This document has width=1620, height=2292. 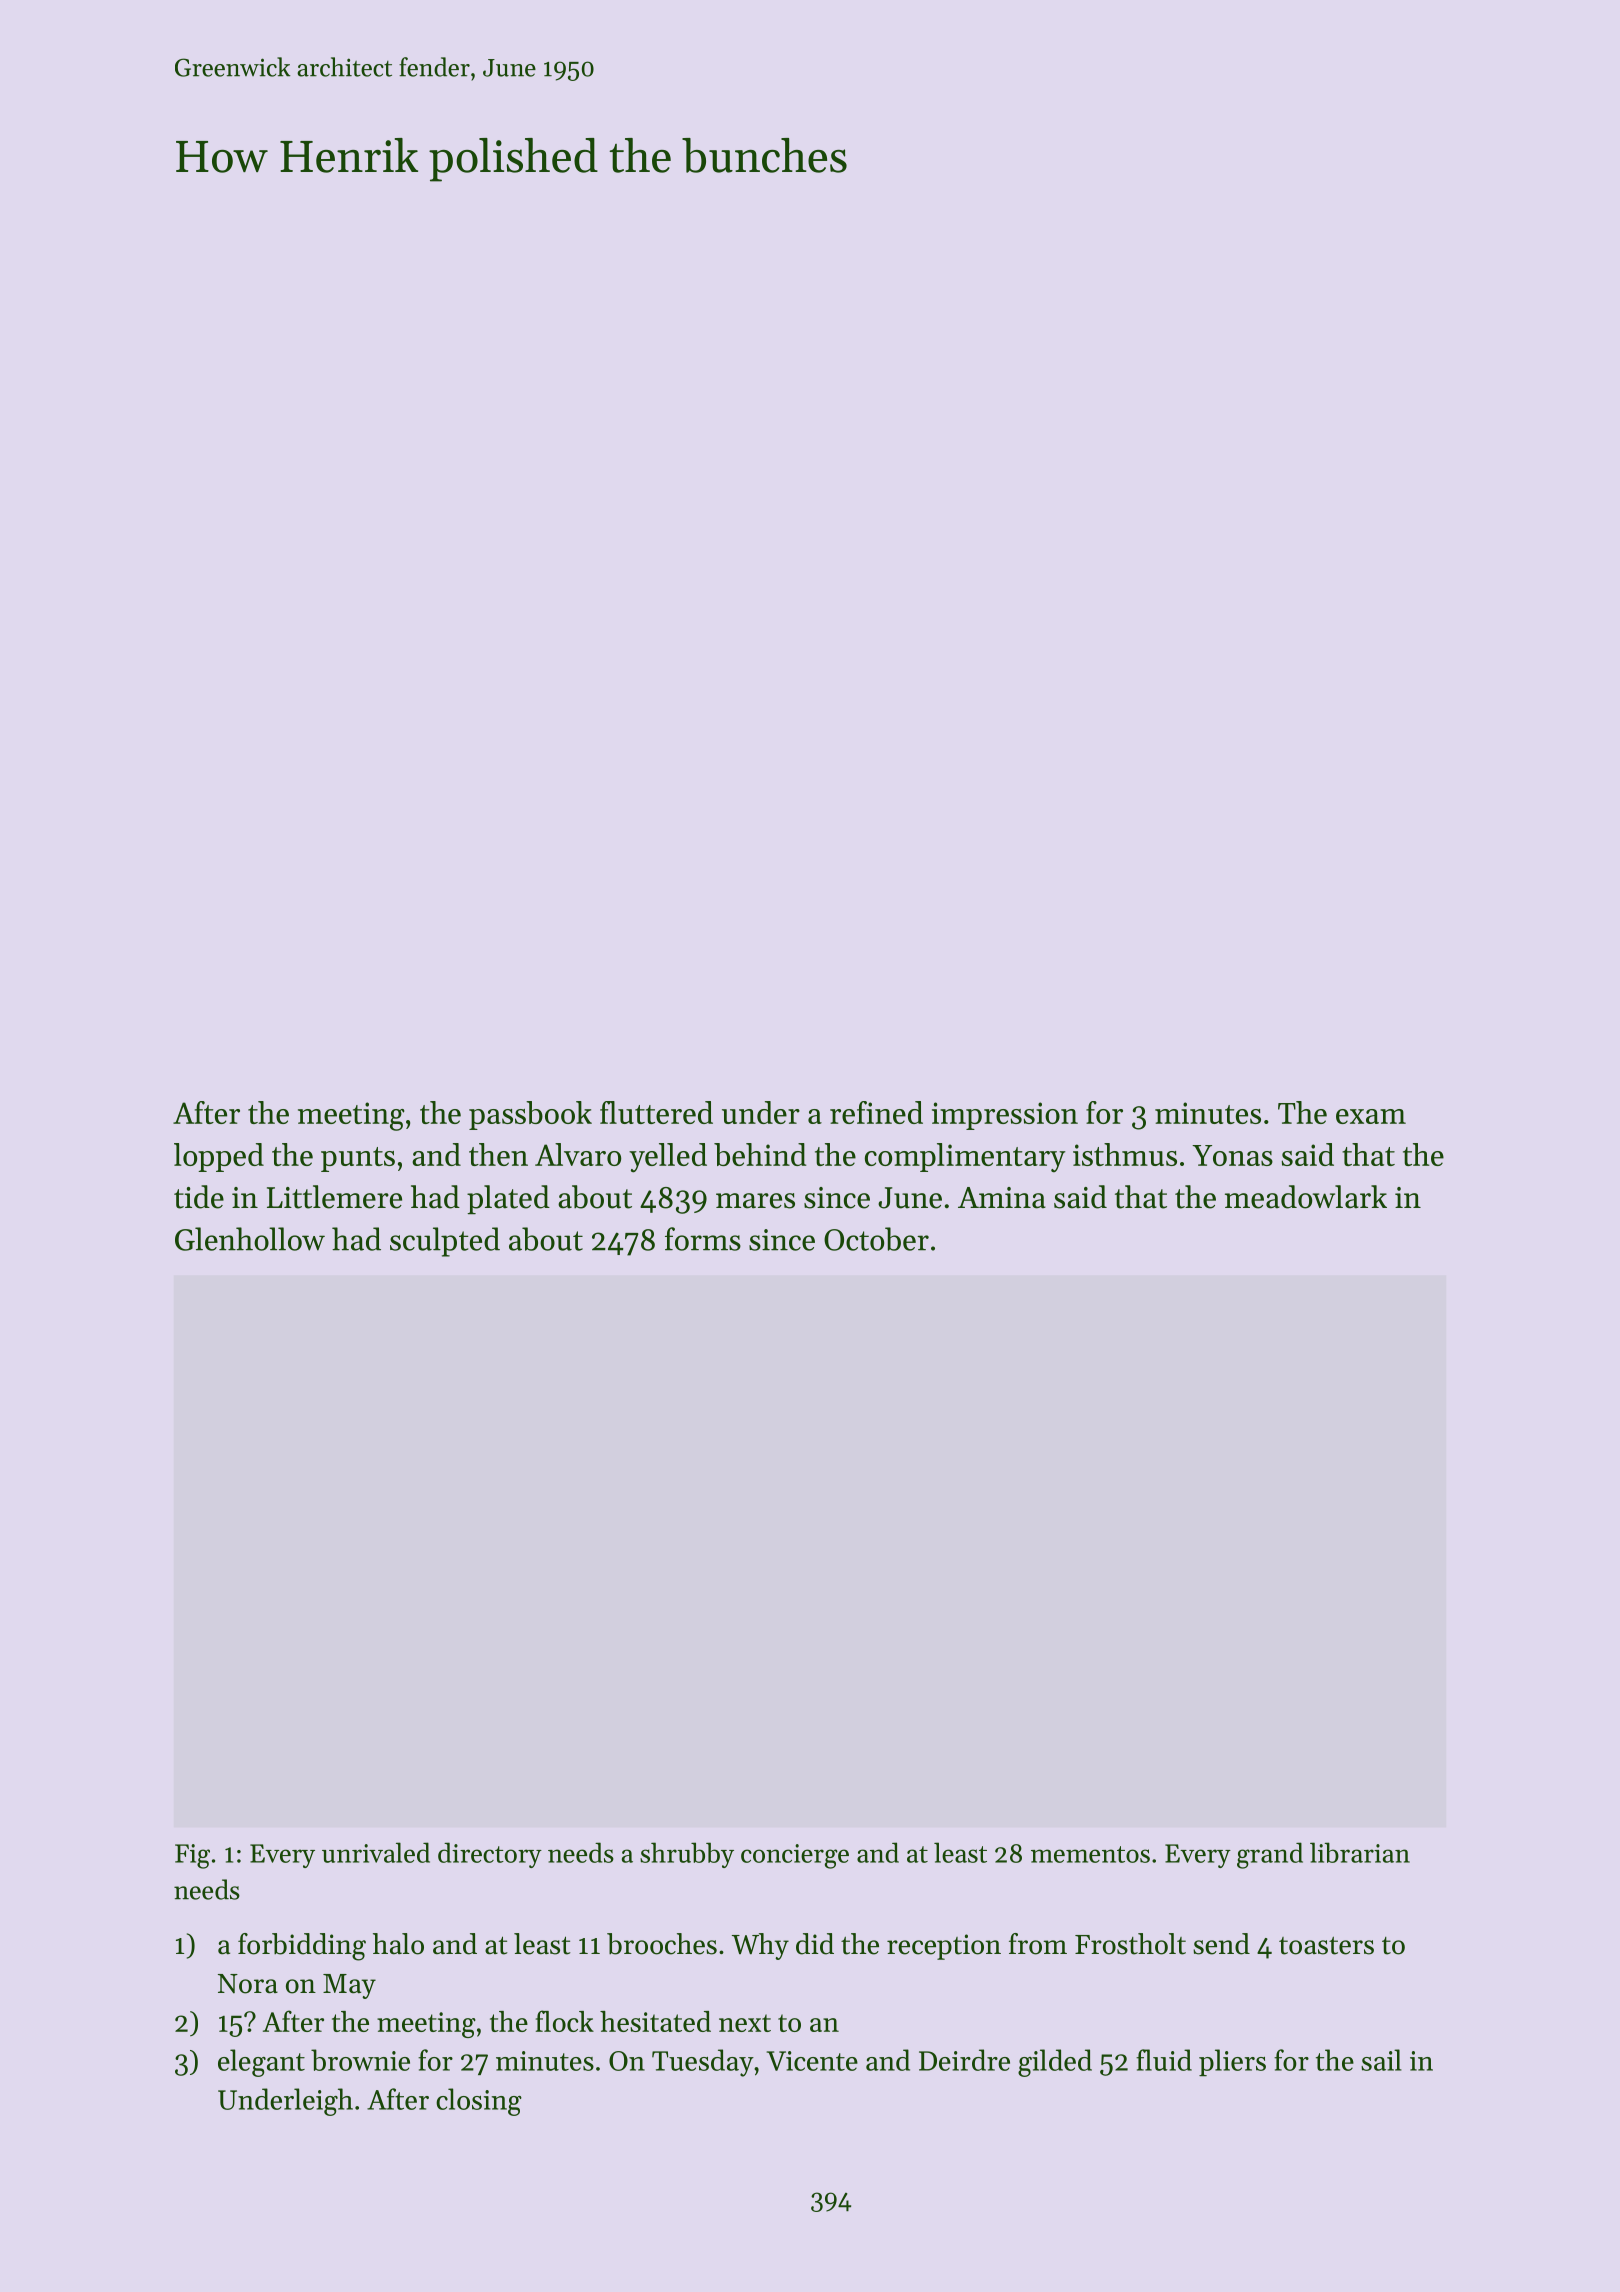 I want to click on elegant, so click(x=261, y=2063).
